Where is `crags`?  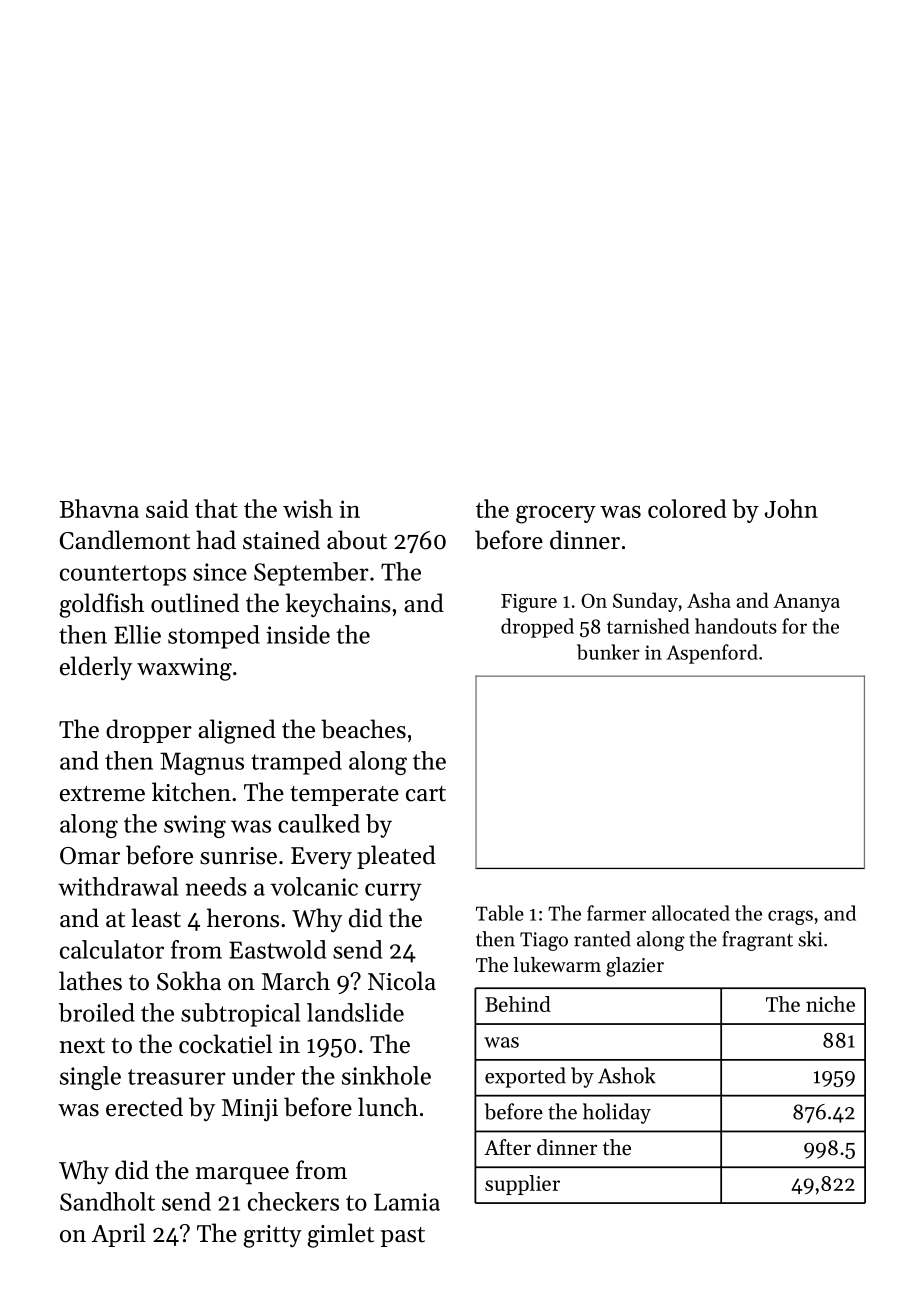
crags is located at coordinates (790, 917).
